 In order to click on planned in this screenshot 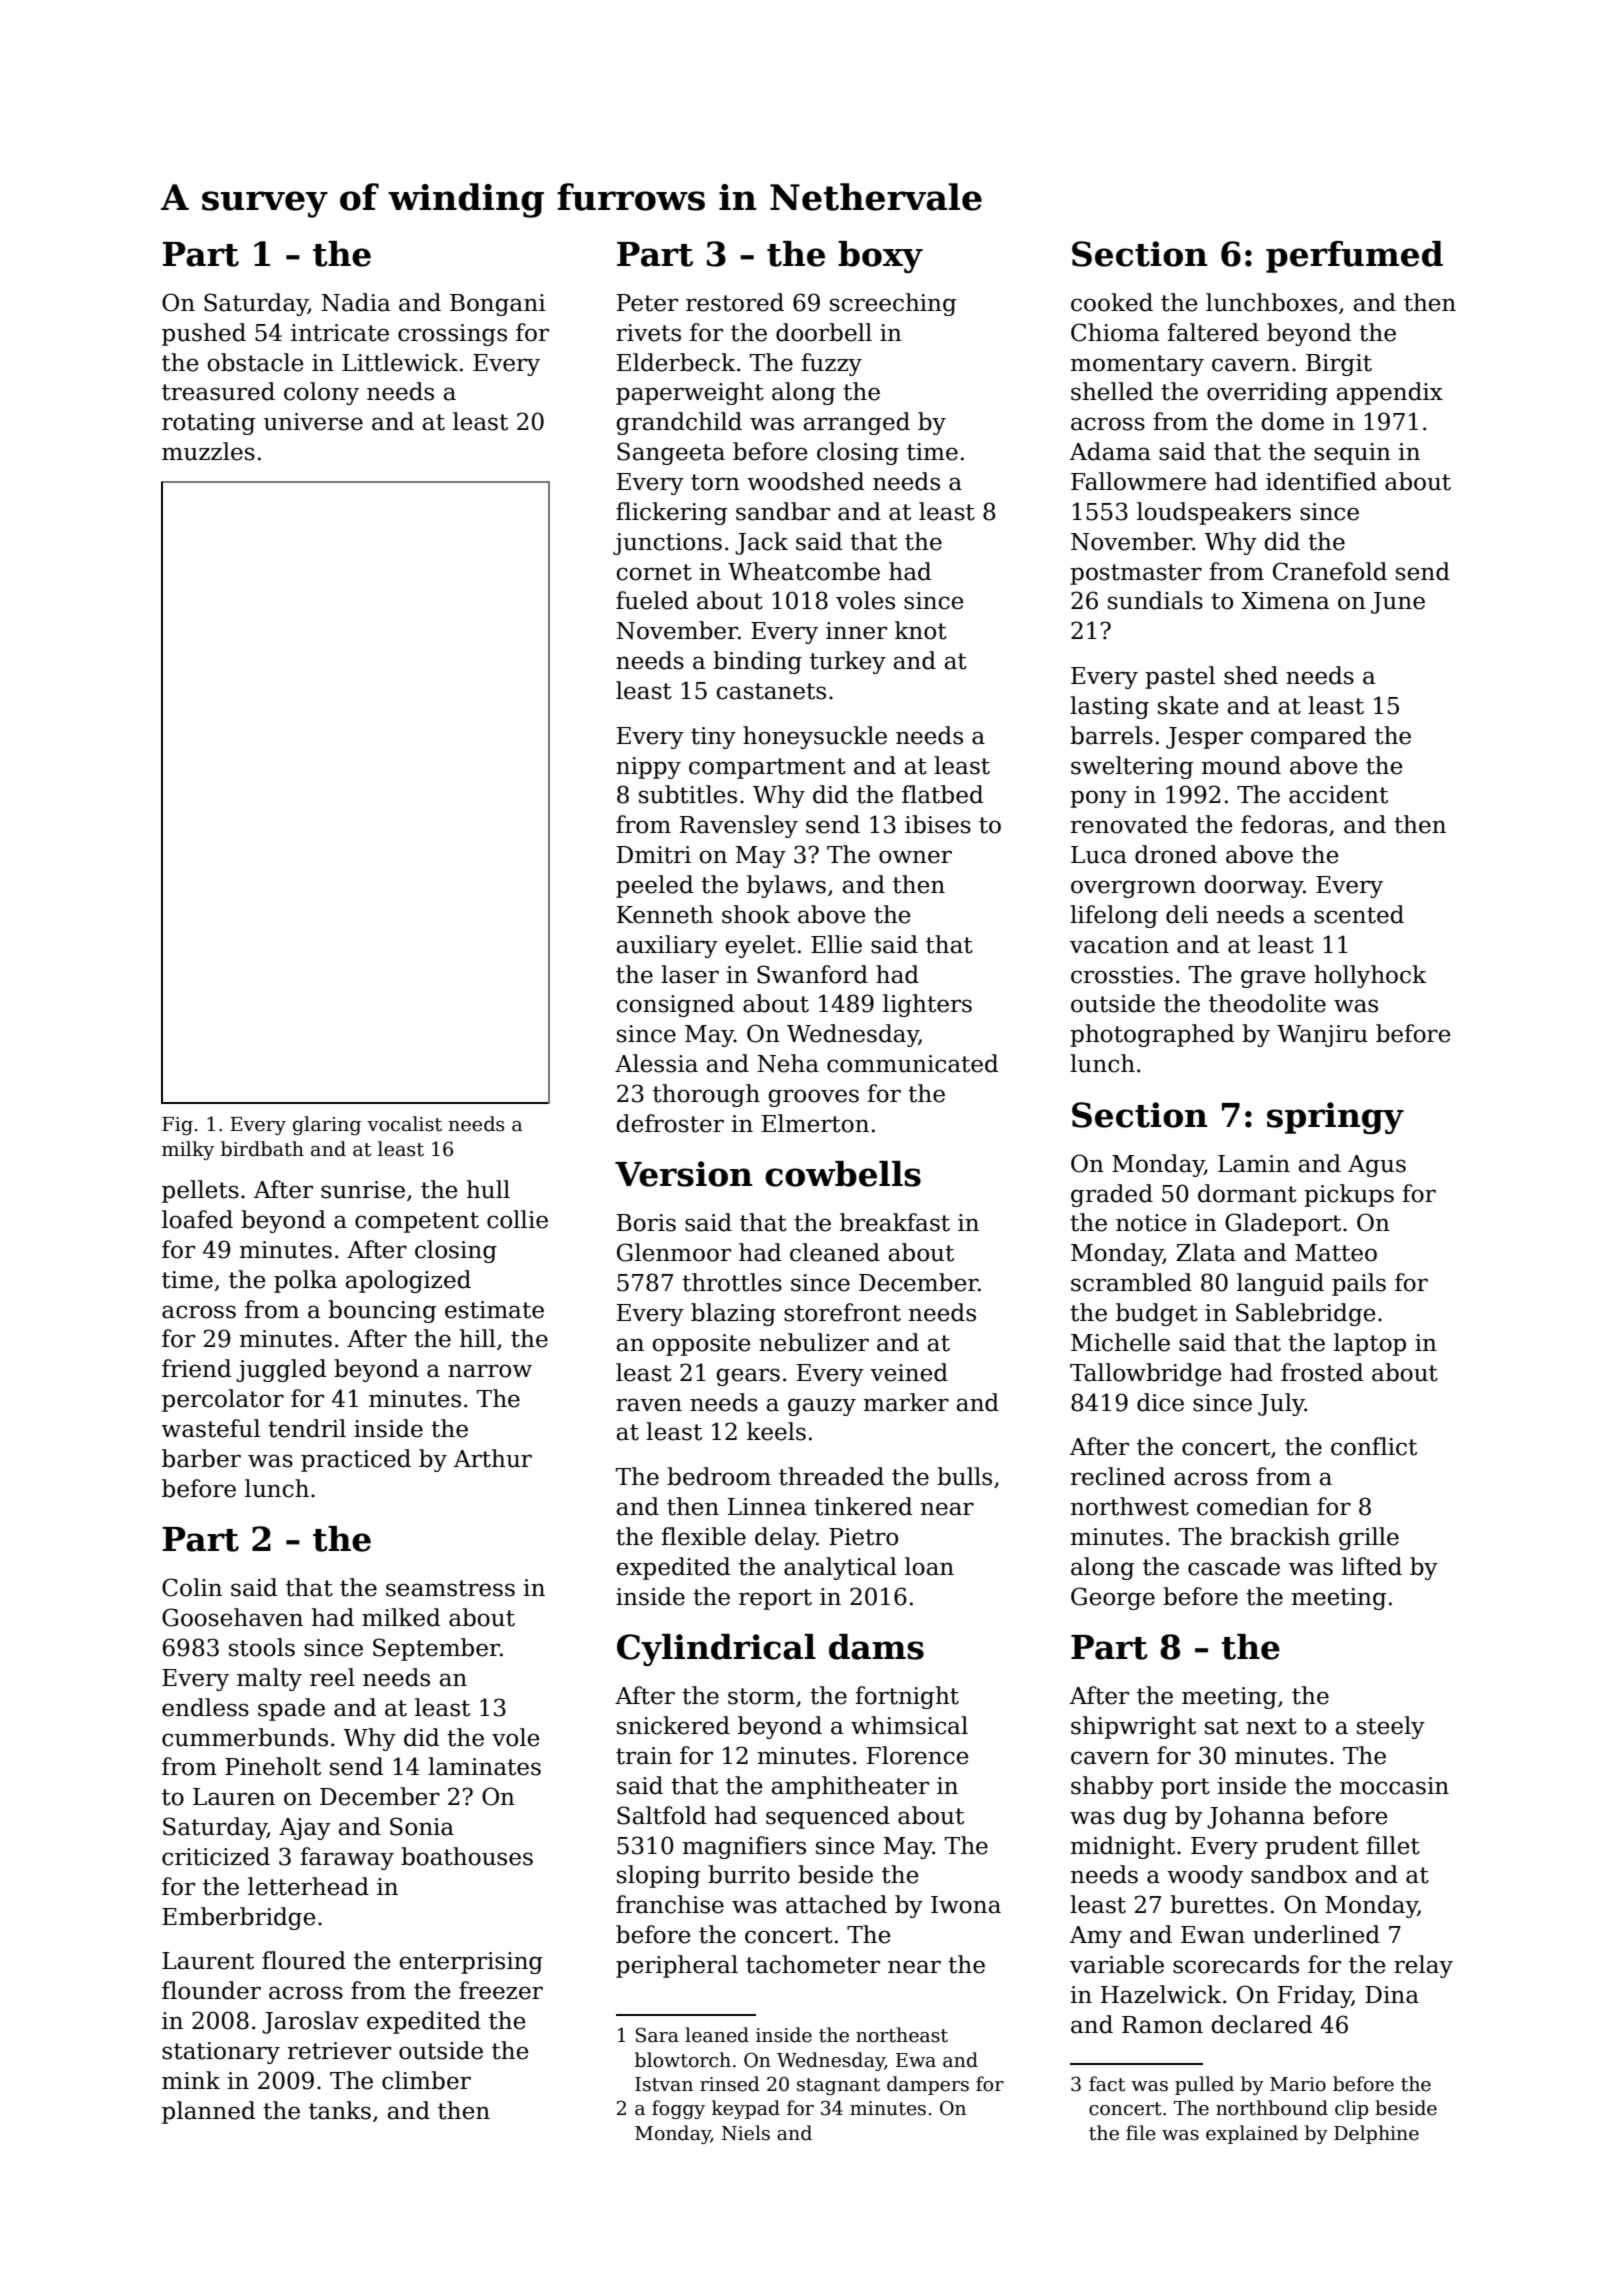, I will do `click(208, 2112)`.
